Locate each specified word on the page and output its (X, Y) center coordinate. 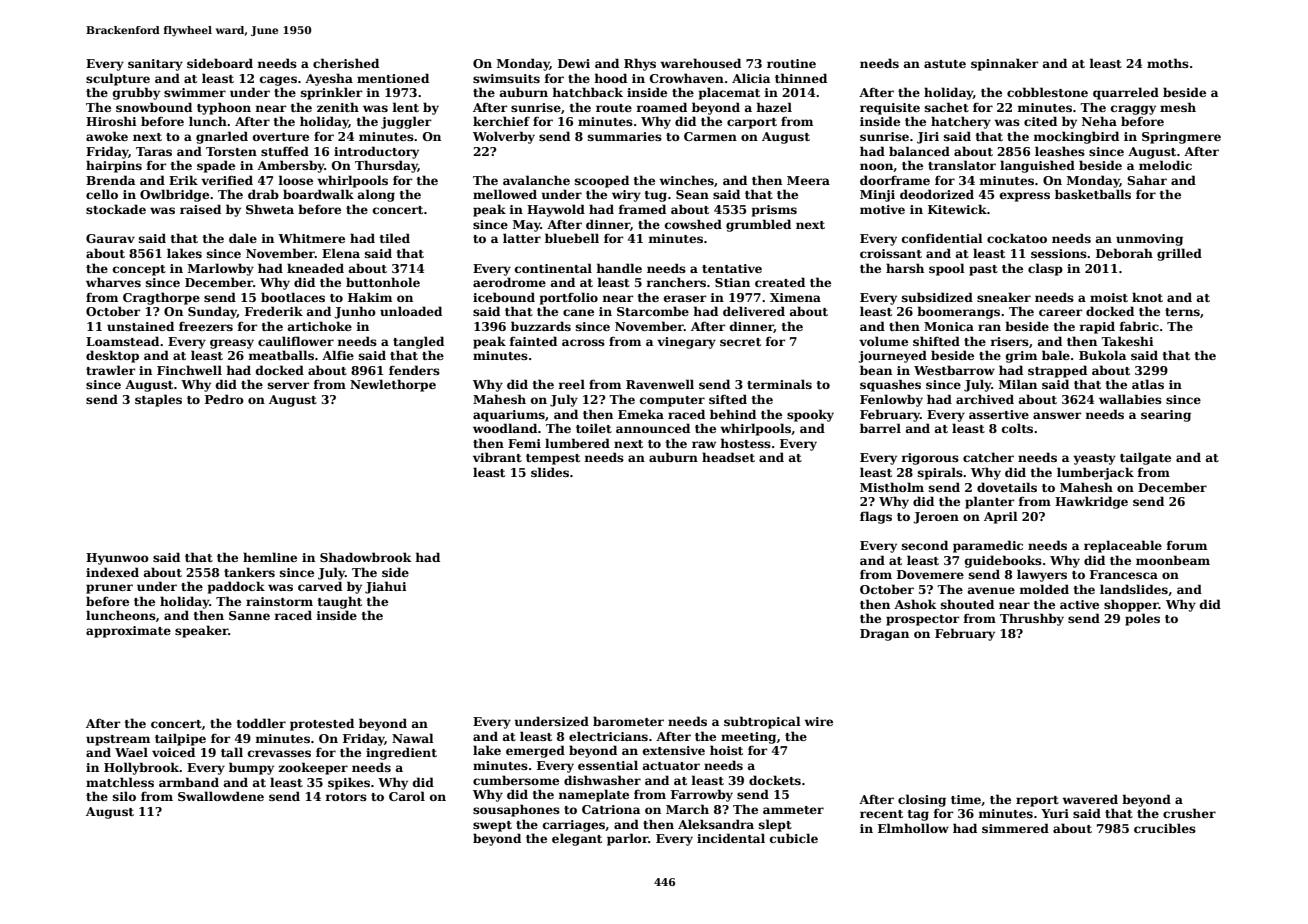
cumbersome (516, 780)
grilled (1179, 254)
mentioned (393, 78)
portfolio (569, 298)
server (289, 385)
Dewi (574, 63)
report (1037, 801)
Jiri (928, 138)
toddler (261, 723)
